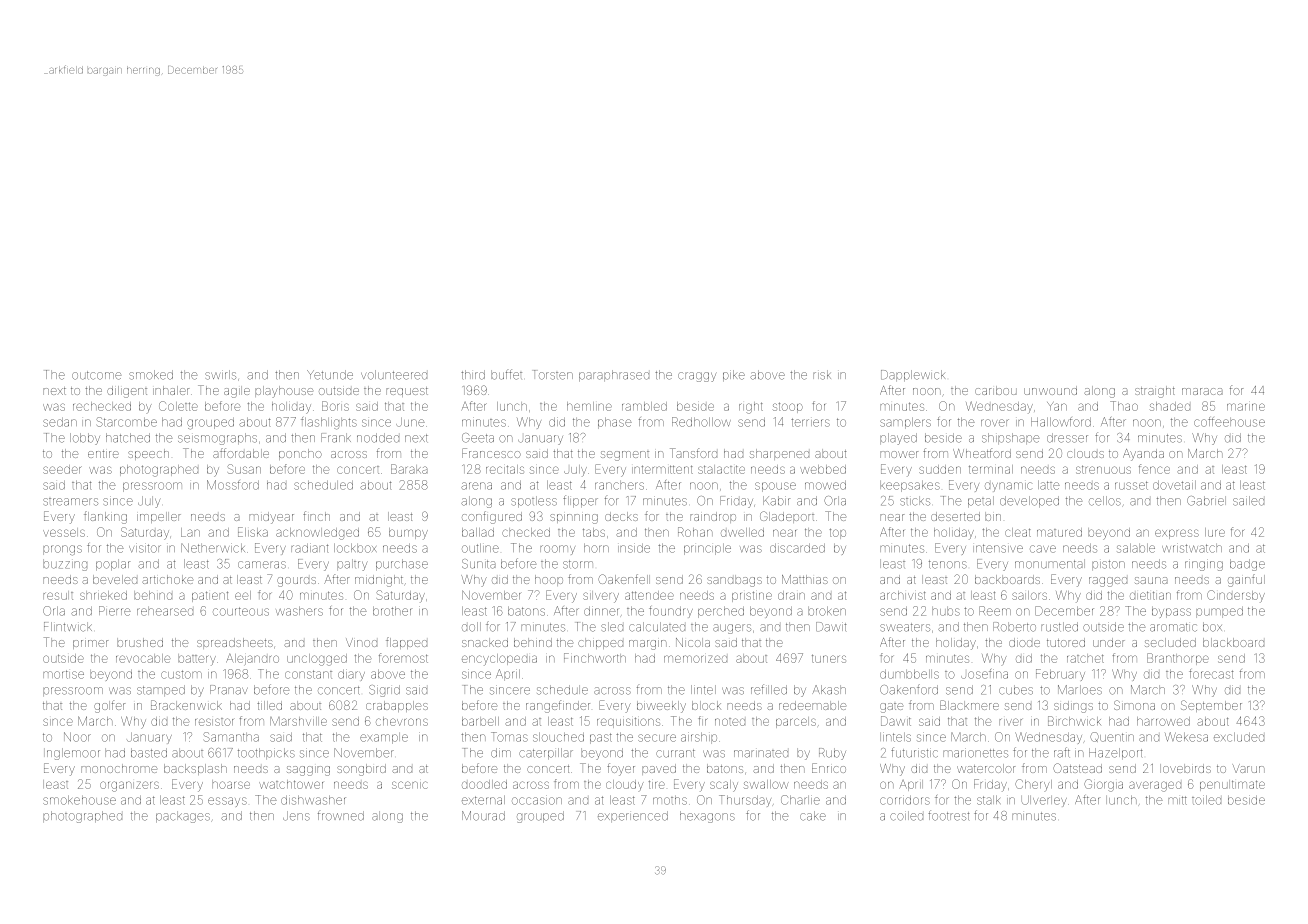 This document has width=1308, height=924. What do you see at coordinates (217, 439) in the document?
I see `seismographs` at bounding box center [217, 439].
